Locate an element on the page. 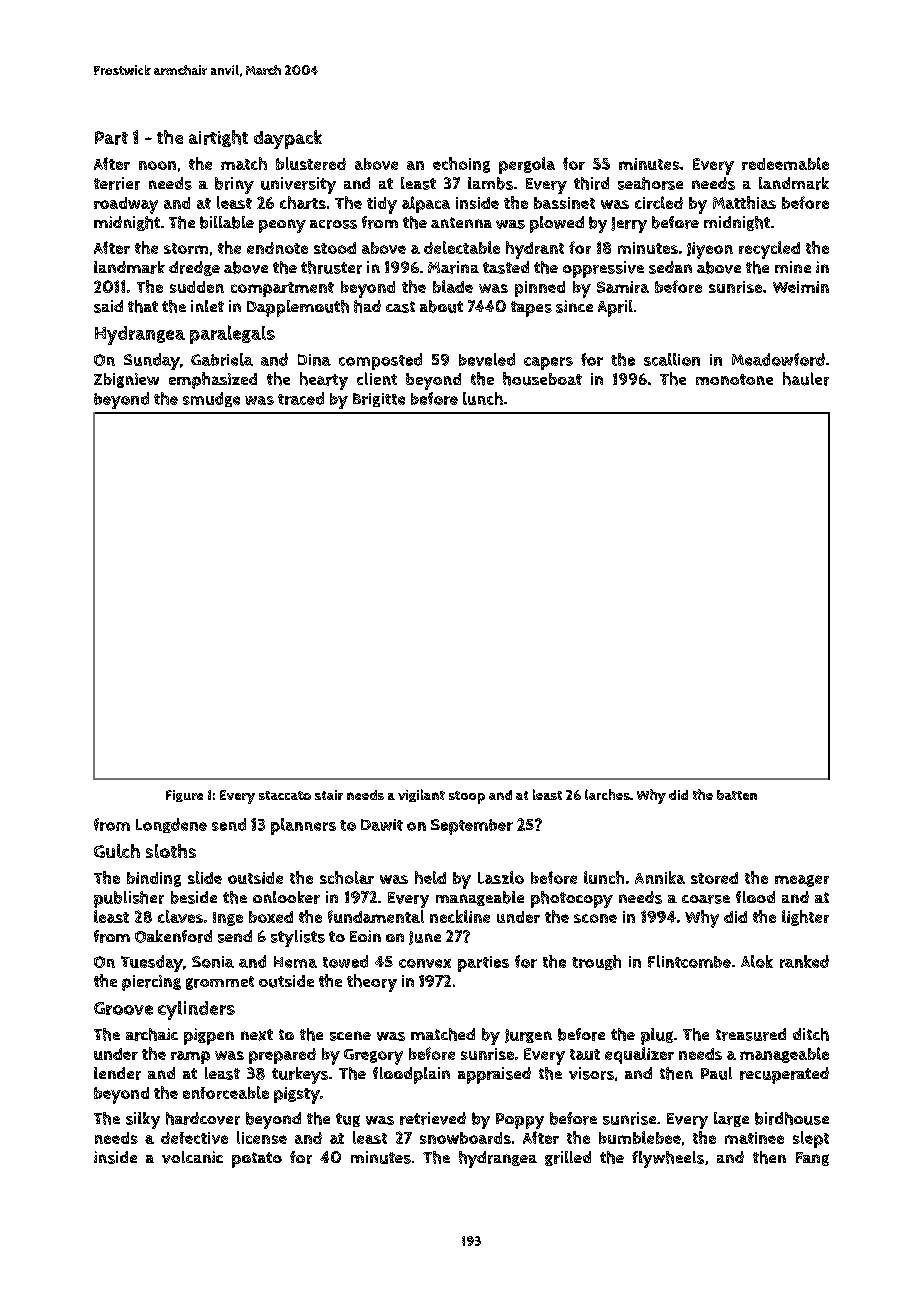 This image has height=1311, width=923. redeemable is located at coordinates (785, 163).
